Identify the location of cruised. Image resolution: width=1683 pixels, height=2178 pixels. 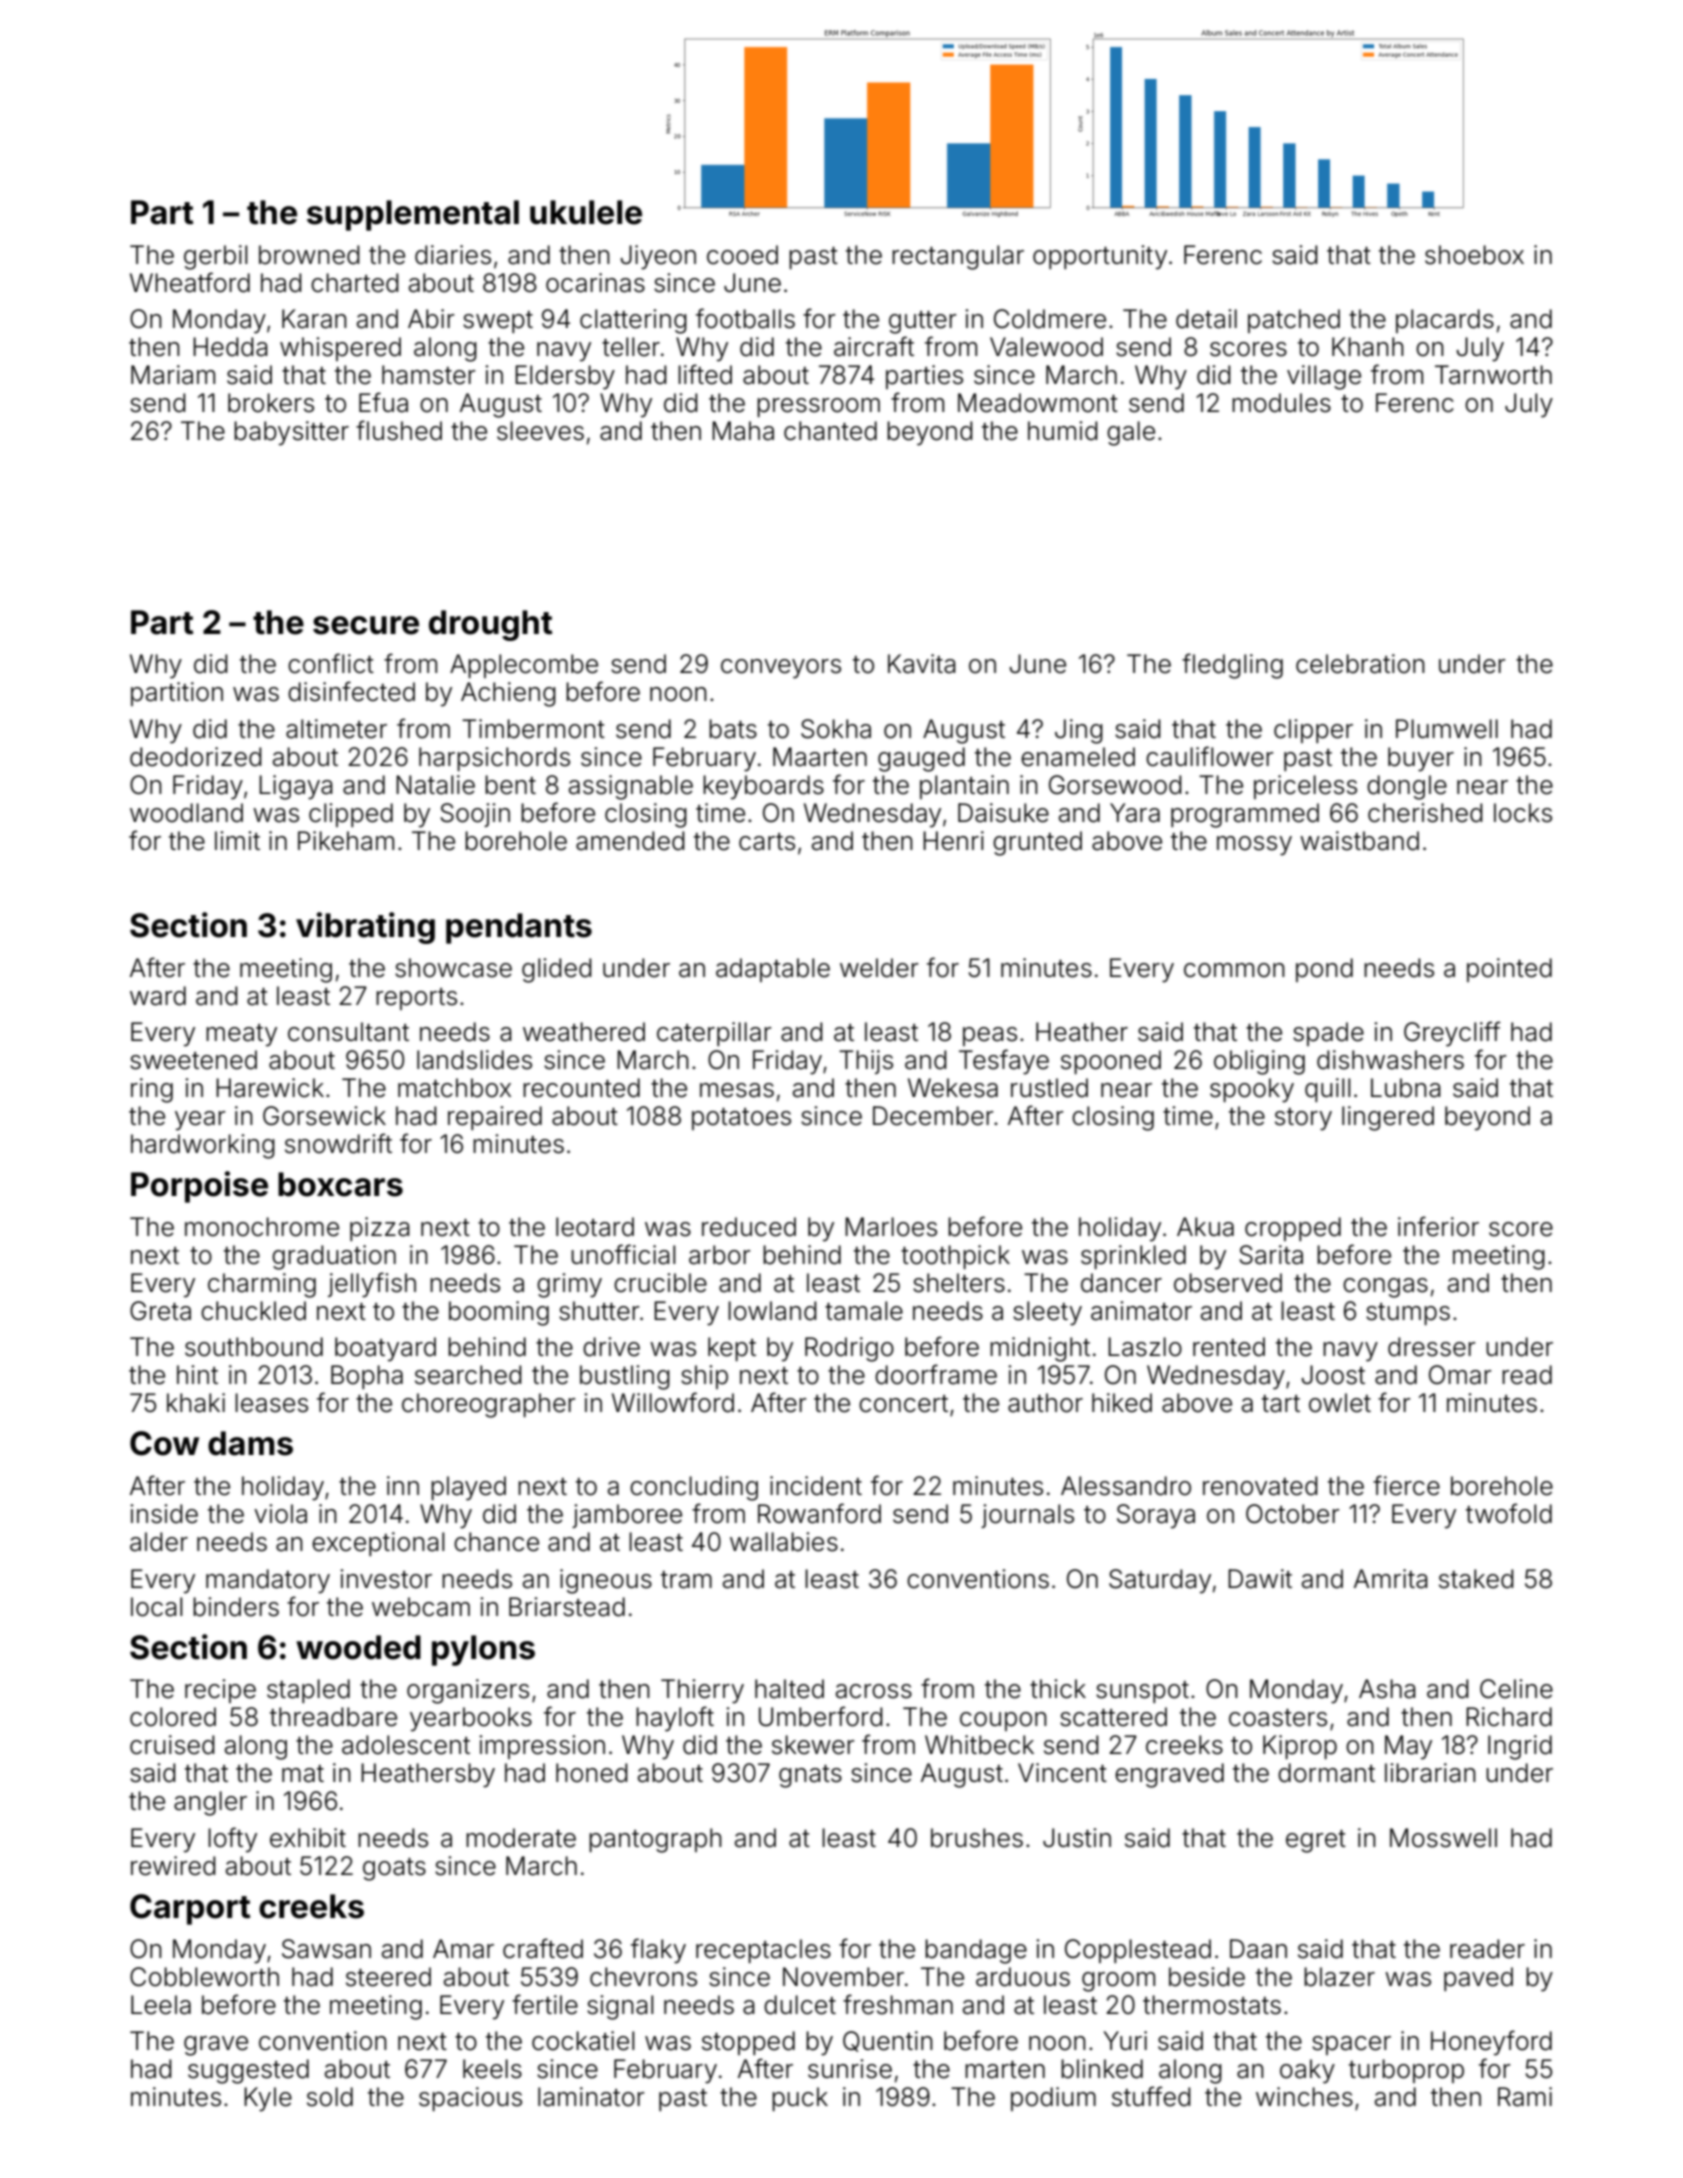
(172, 1745).
